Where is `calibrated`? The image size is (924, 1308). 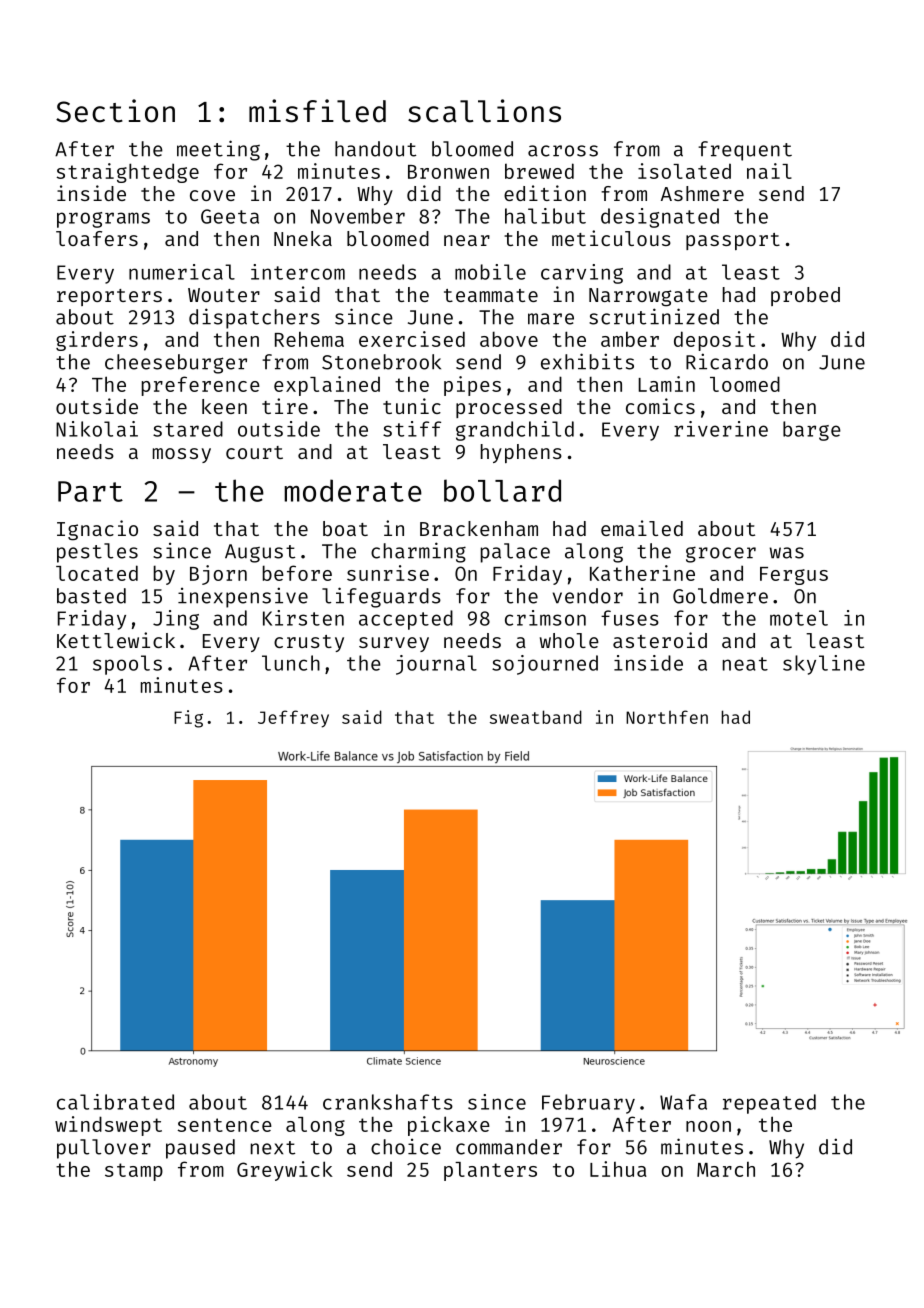
calibrated is located at coordinates (115, 1102).
